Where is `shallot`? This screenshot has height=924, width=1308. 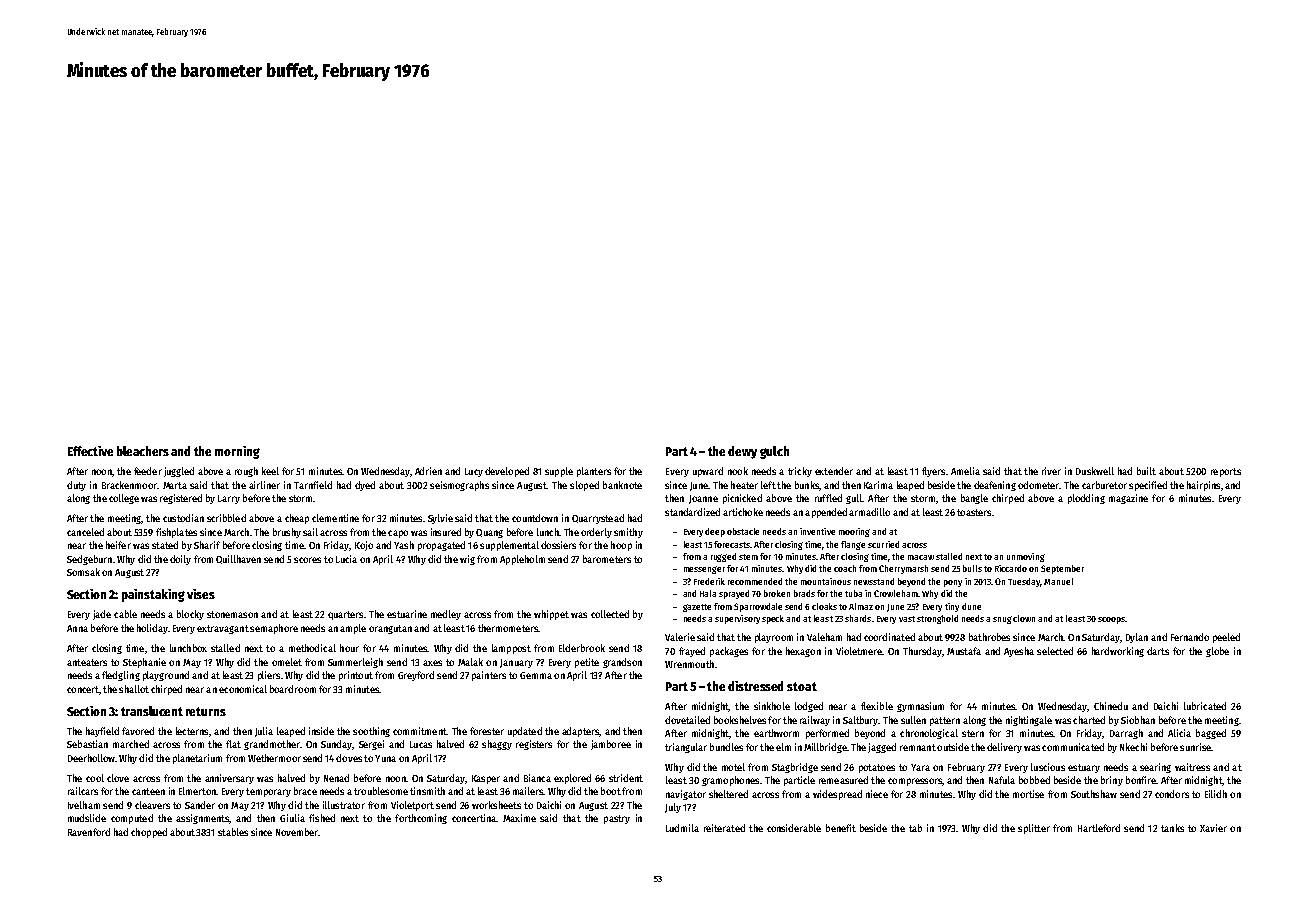 shallot is located at coordinates (134, 689).
